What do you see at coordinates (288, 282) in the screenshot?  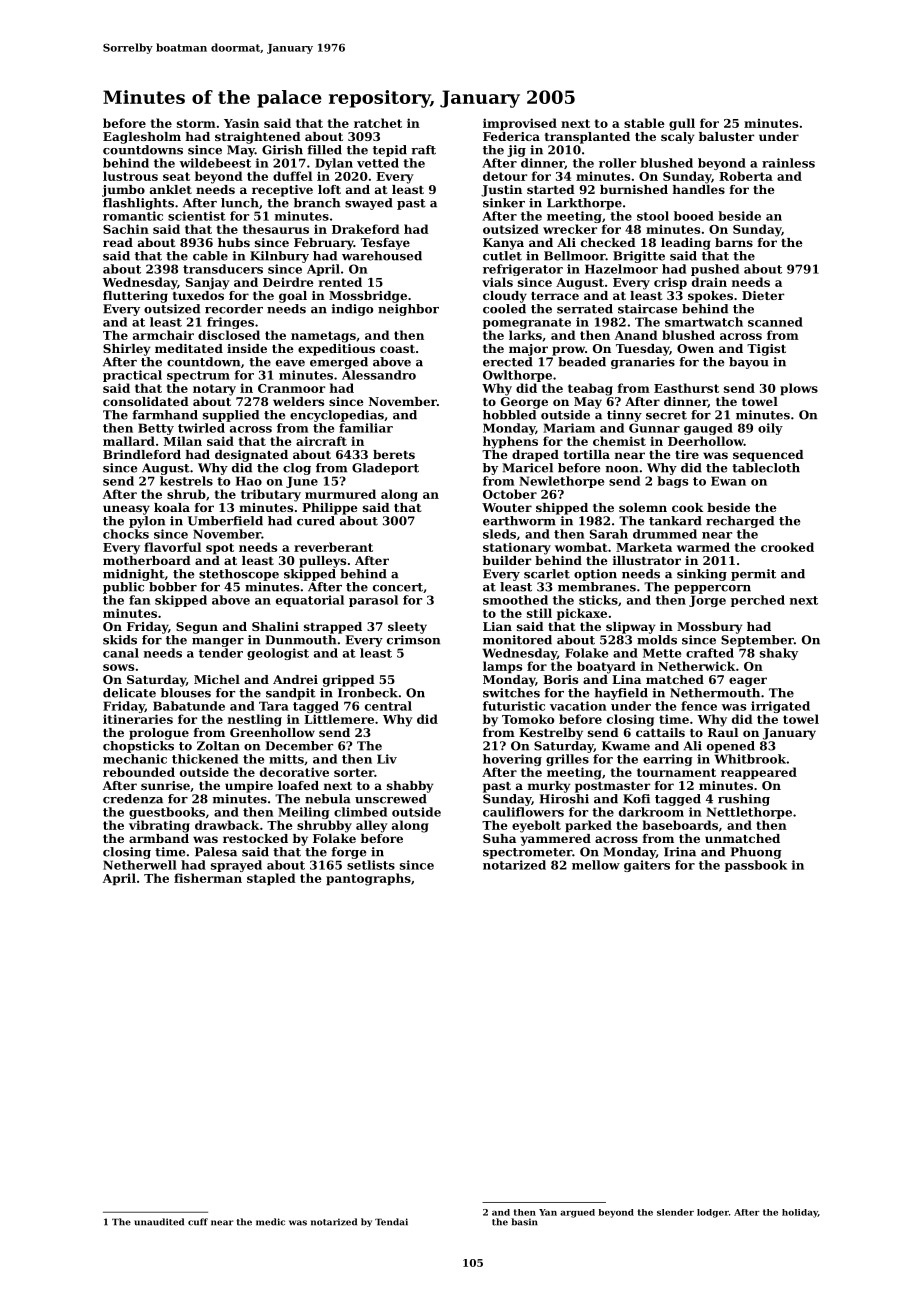 I see `Deirdre` at bounding box center [288, 282].
